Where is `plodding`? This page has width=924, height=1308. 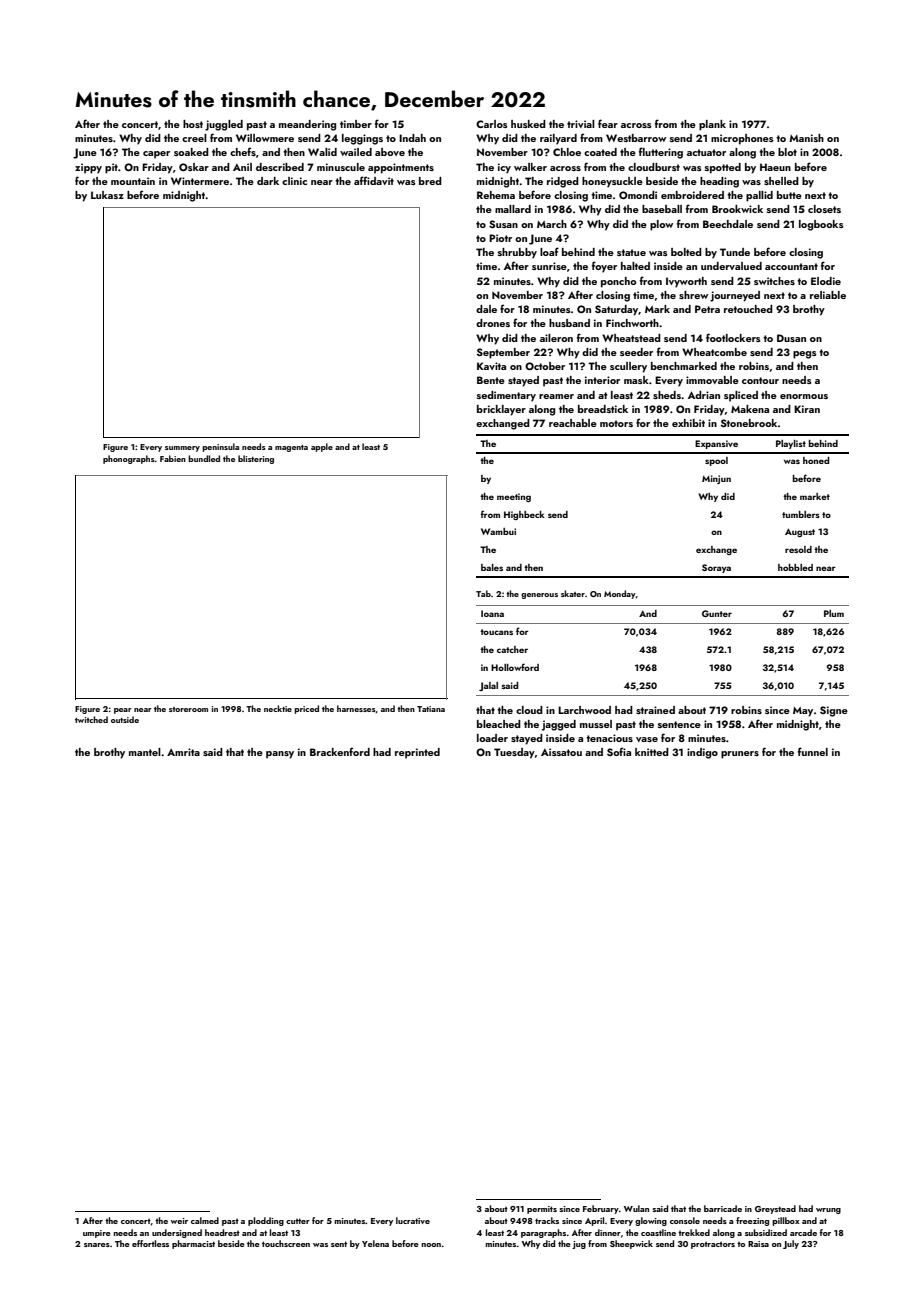
plodding is located at coordinates (266, 1221).
